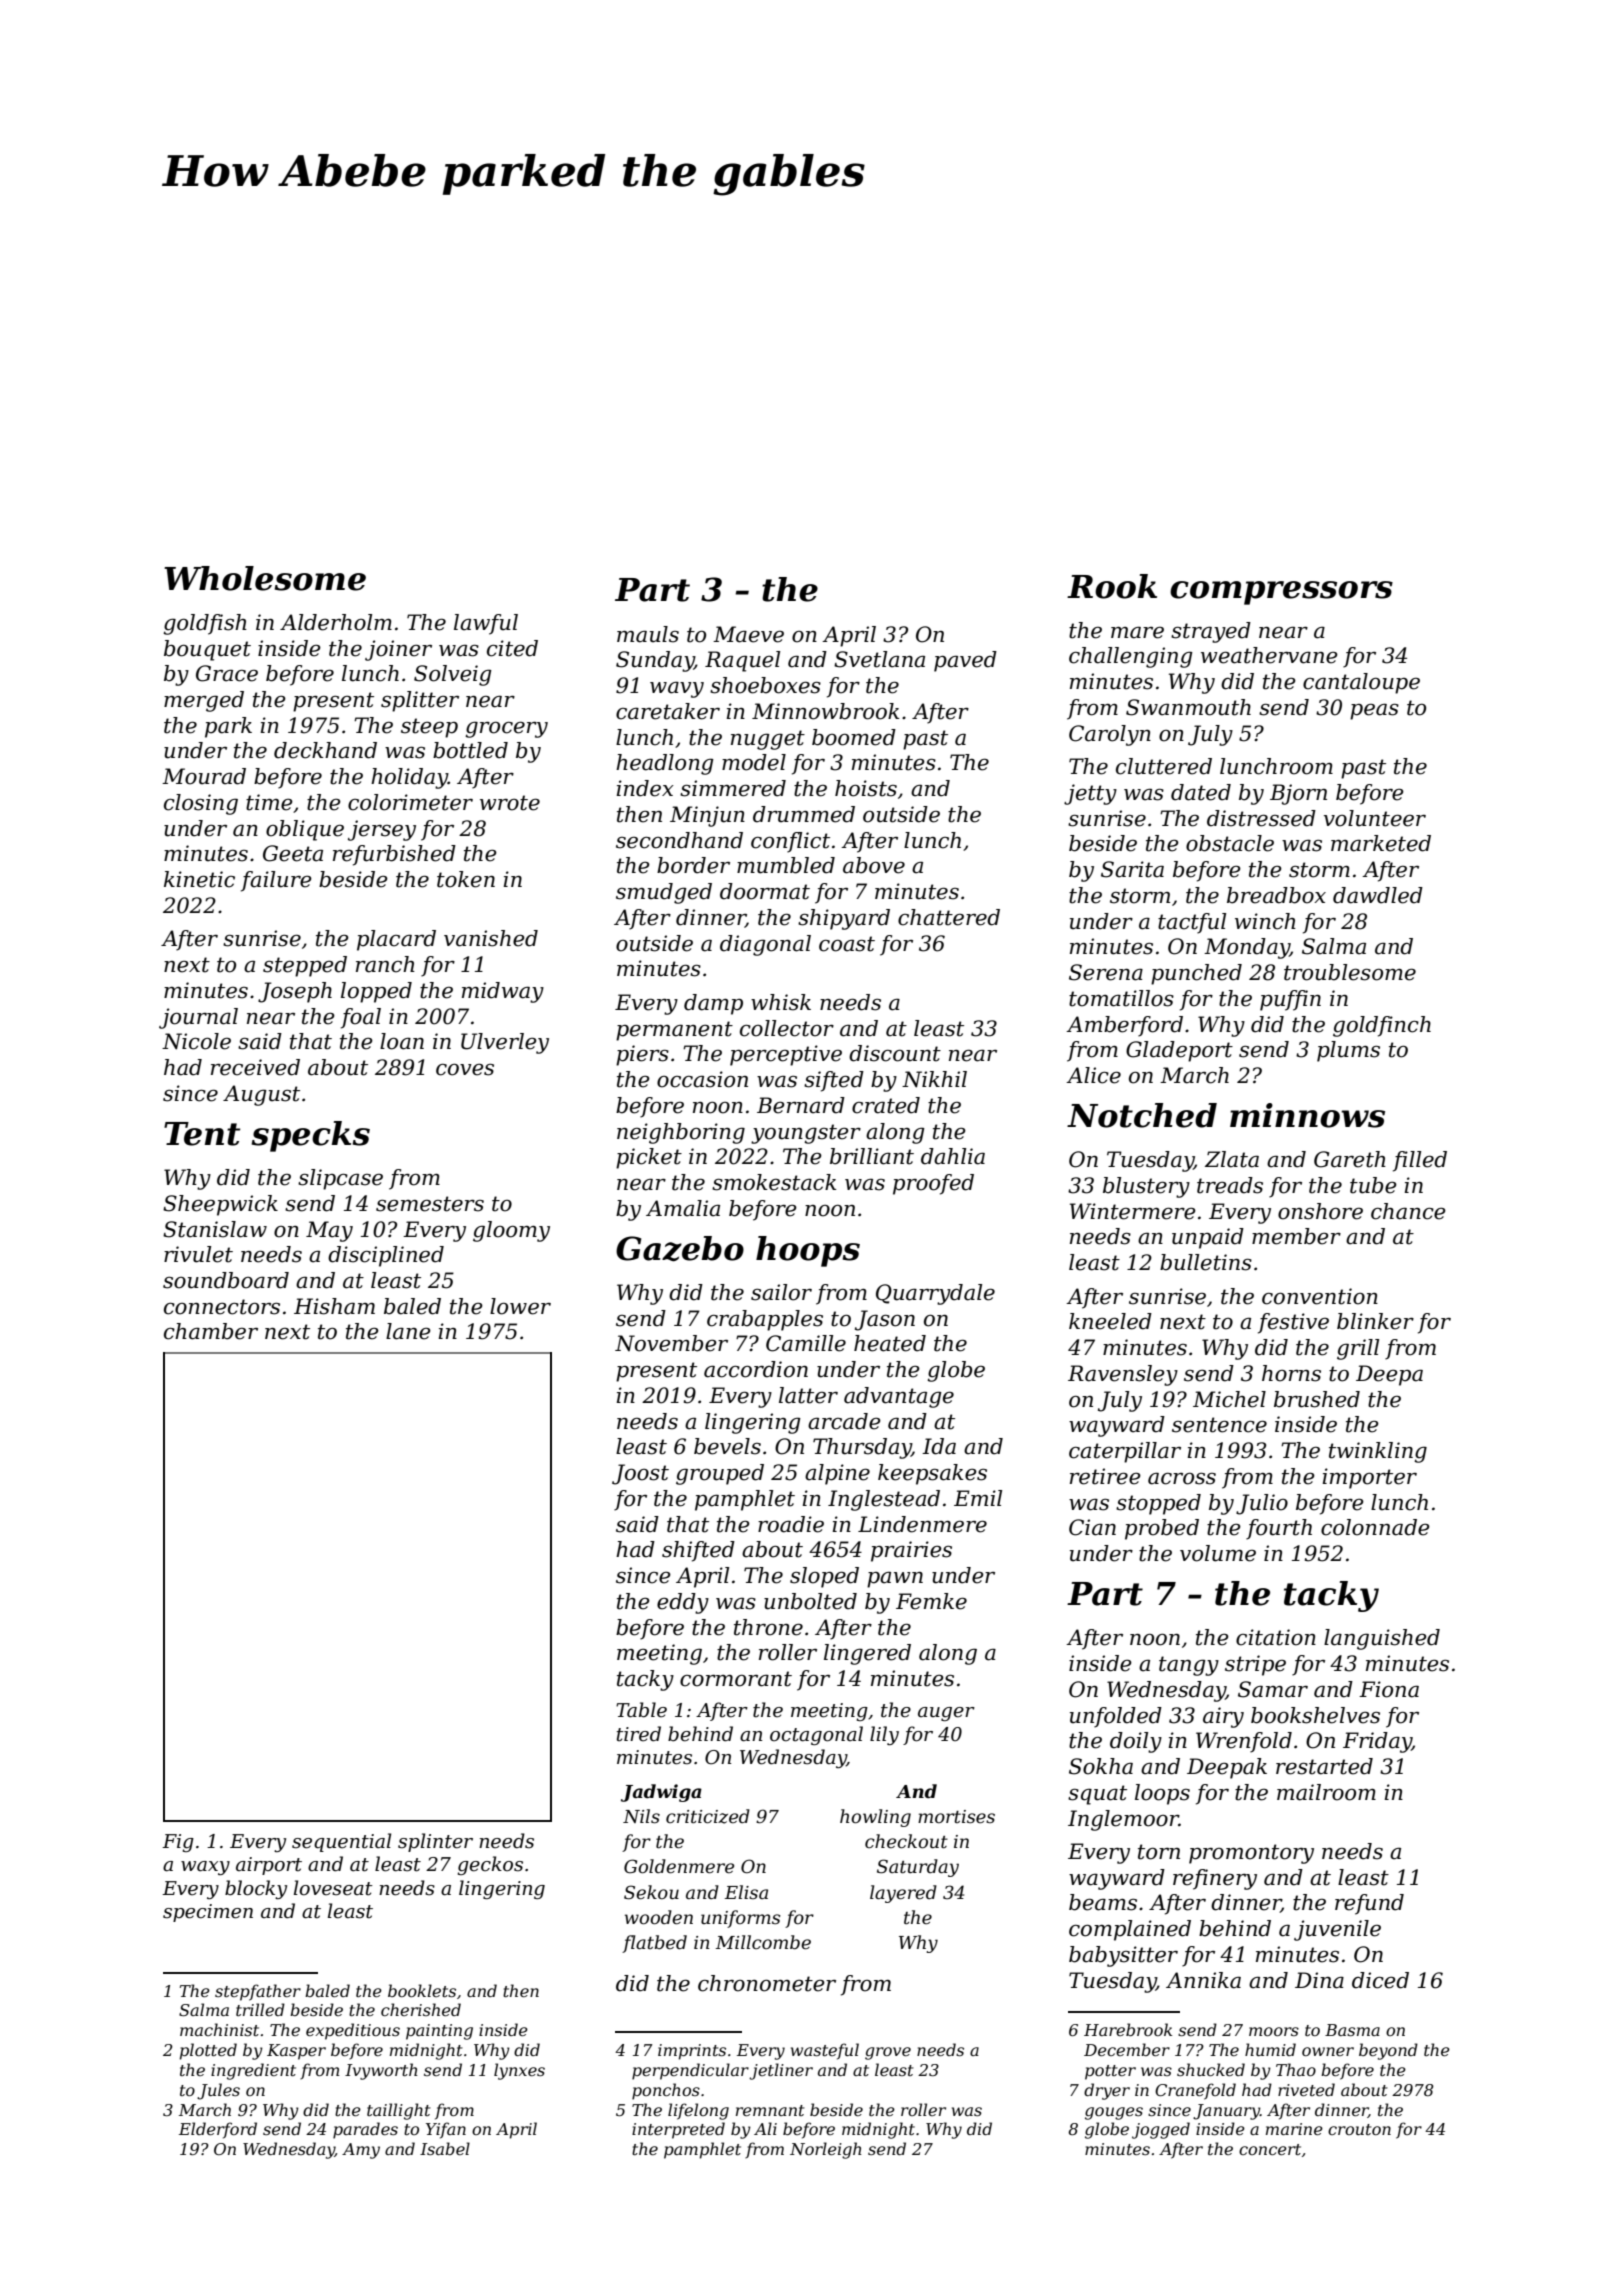 The height and width of the screenshot is (2292, 1620). Describe the element at coordinates (265, 578) in the screenshot. I see `Wholesome` at that location.
